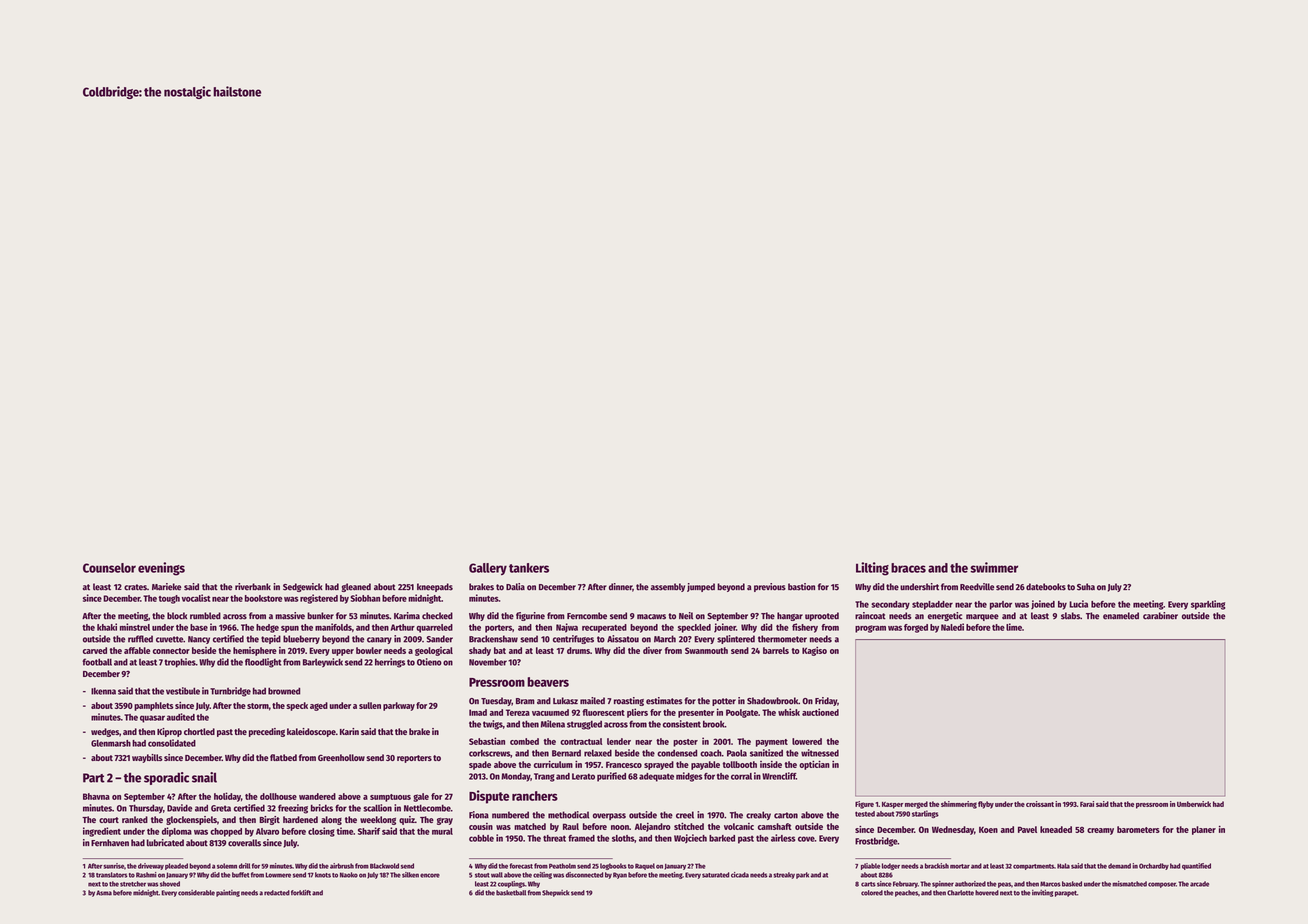 This image has height=924, width=1308. What do you see at coordinates (820, 712) in the image?
I see `auctioned` at bounding box center [820, 712].
